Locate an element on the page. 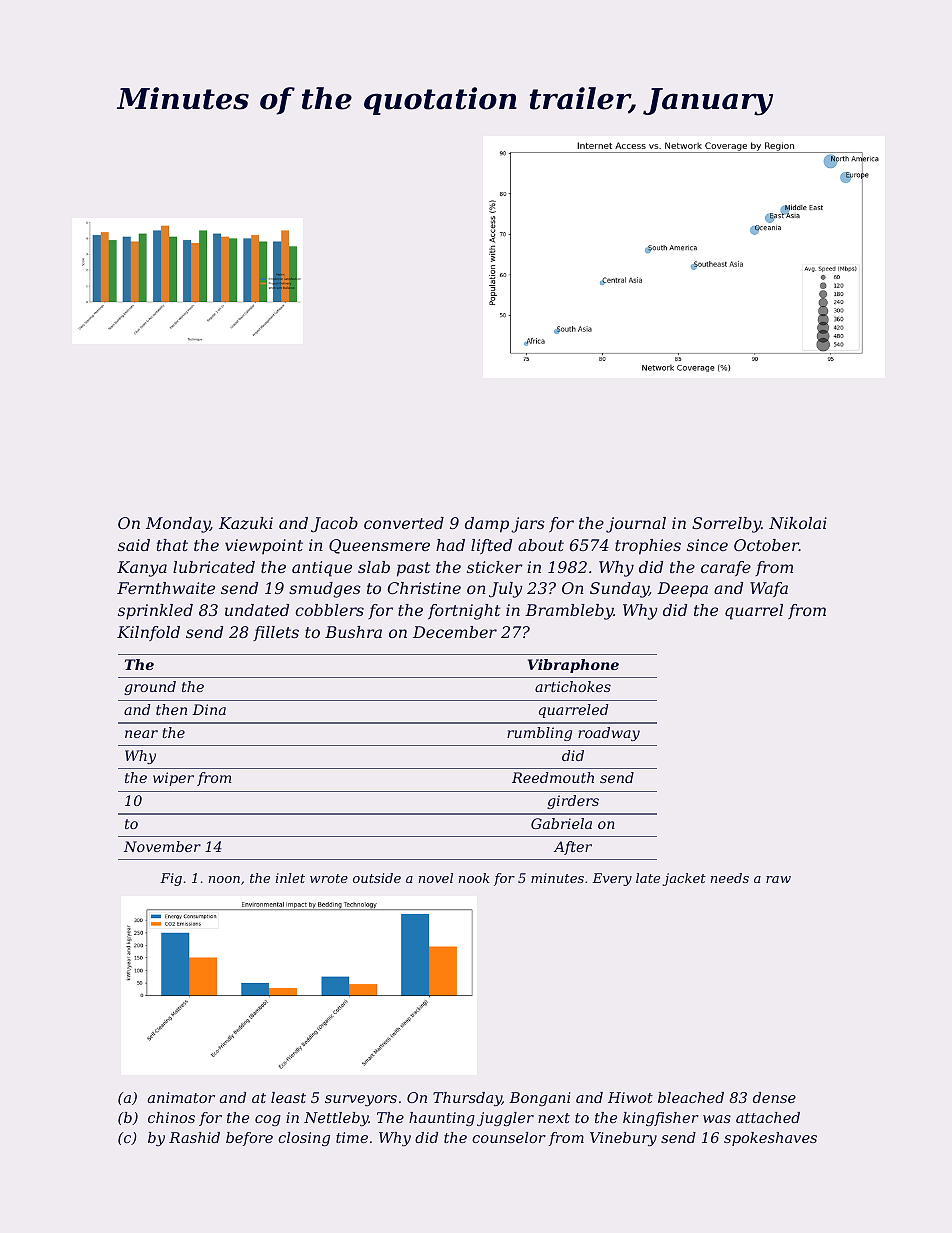 This document has height=1233, width=952. jars is located at coordinates (528, 525).
